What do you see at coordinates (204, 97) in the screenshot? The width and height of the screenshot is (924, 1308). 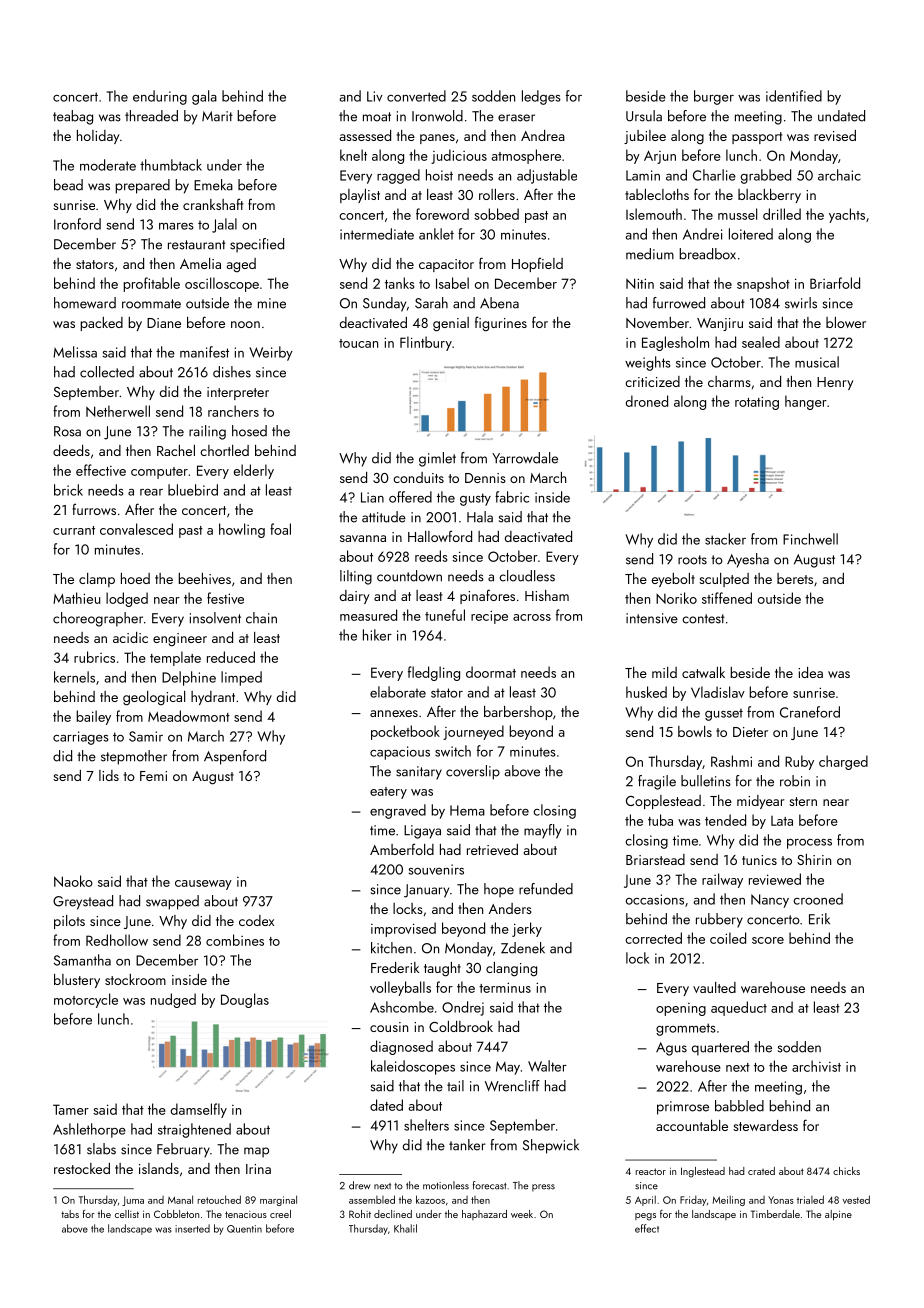 I see `gala` at bounding box center [204, 97].
